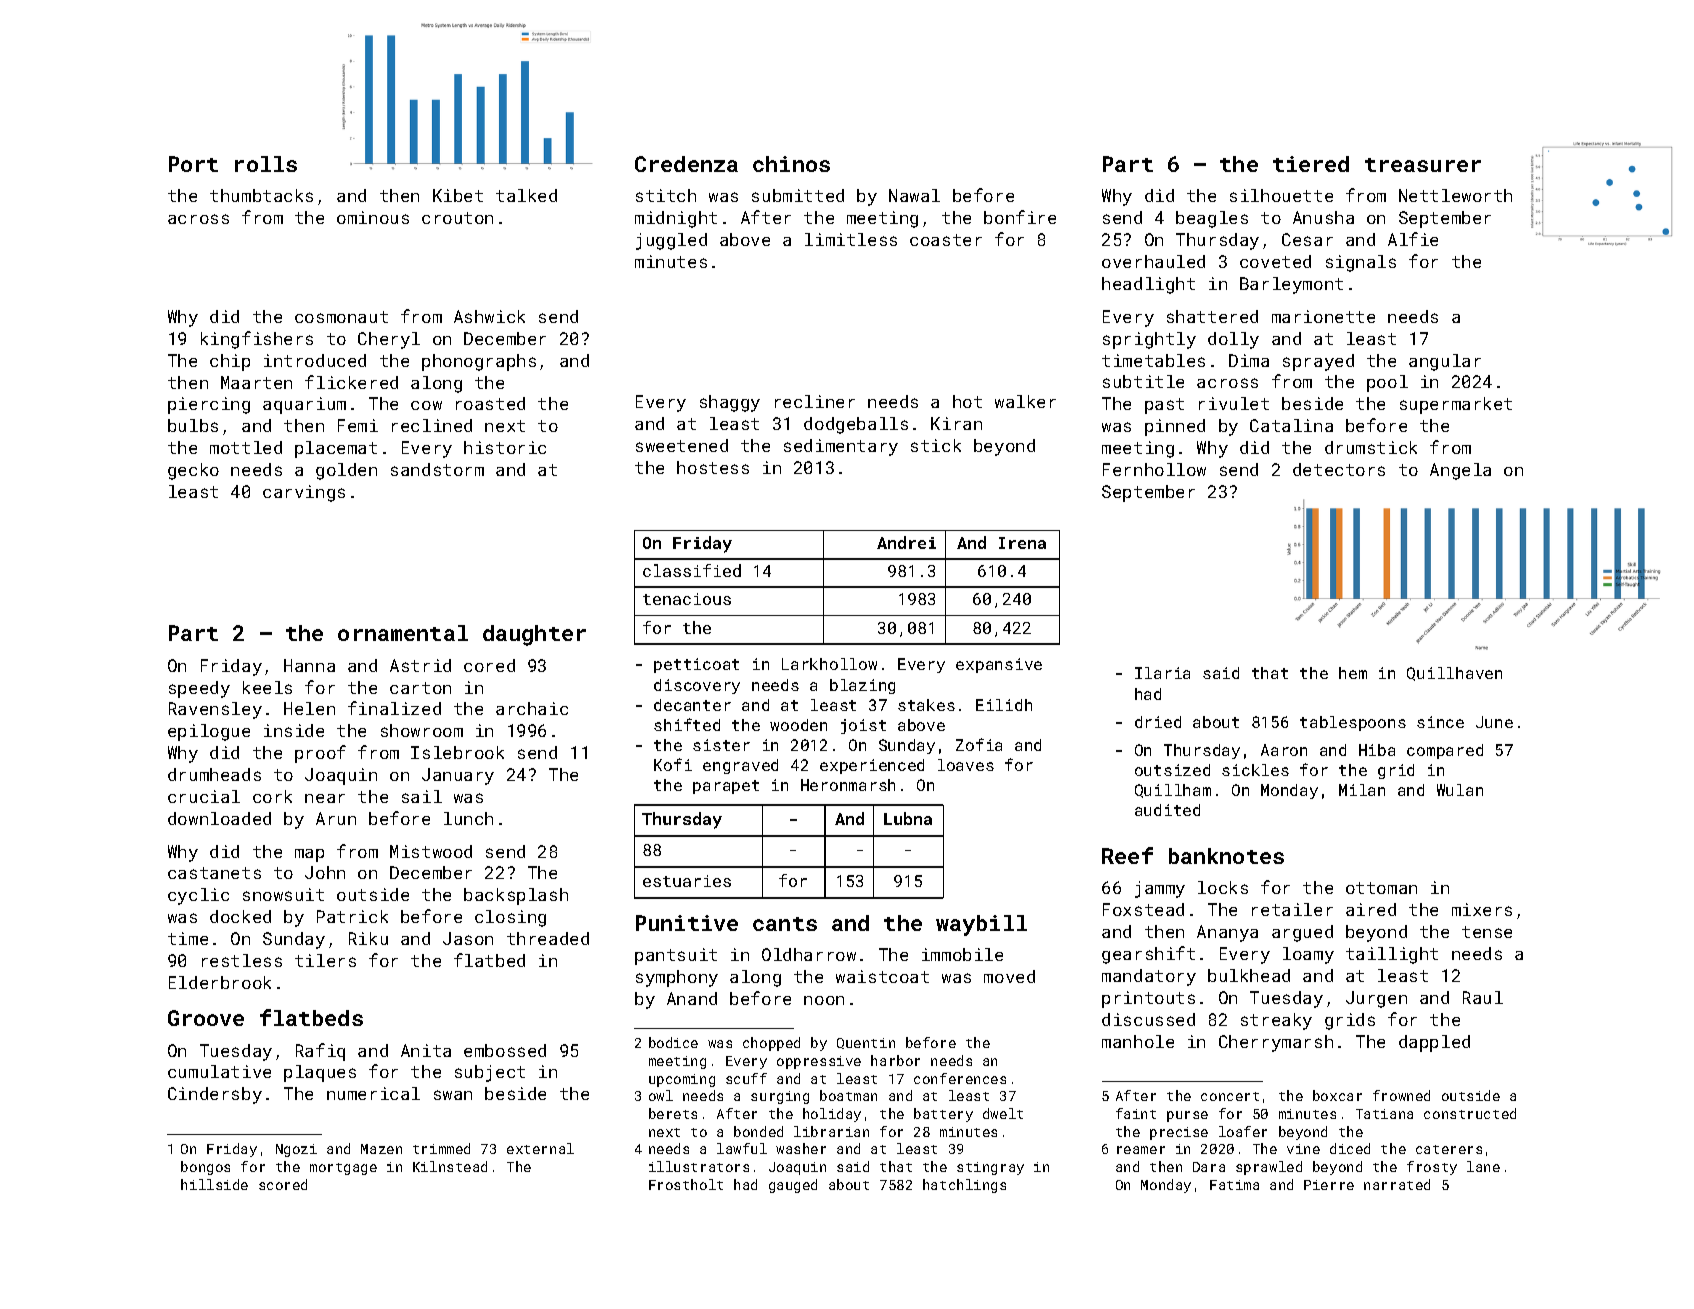 The image size is (1694, 1309). I want to click on Ashwick, so click(489, 316).
